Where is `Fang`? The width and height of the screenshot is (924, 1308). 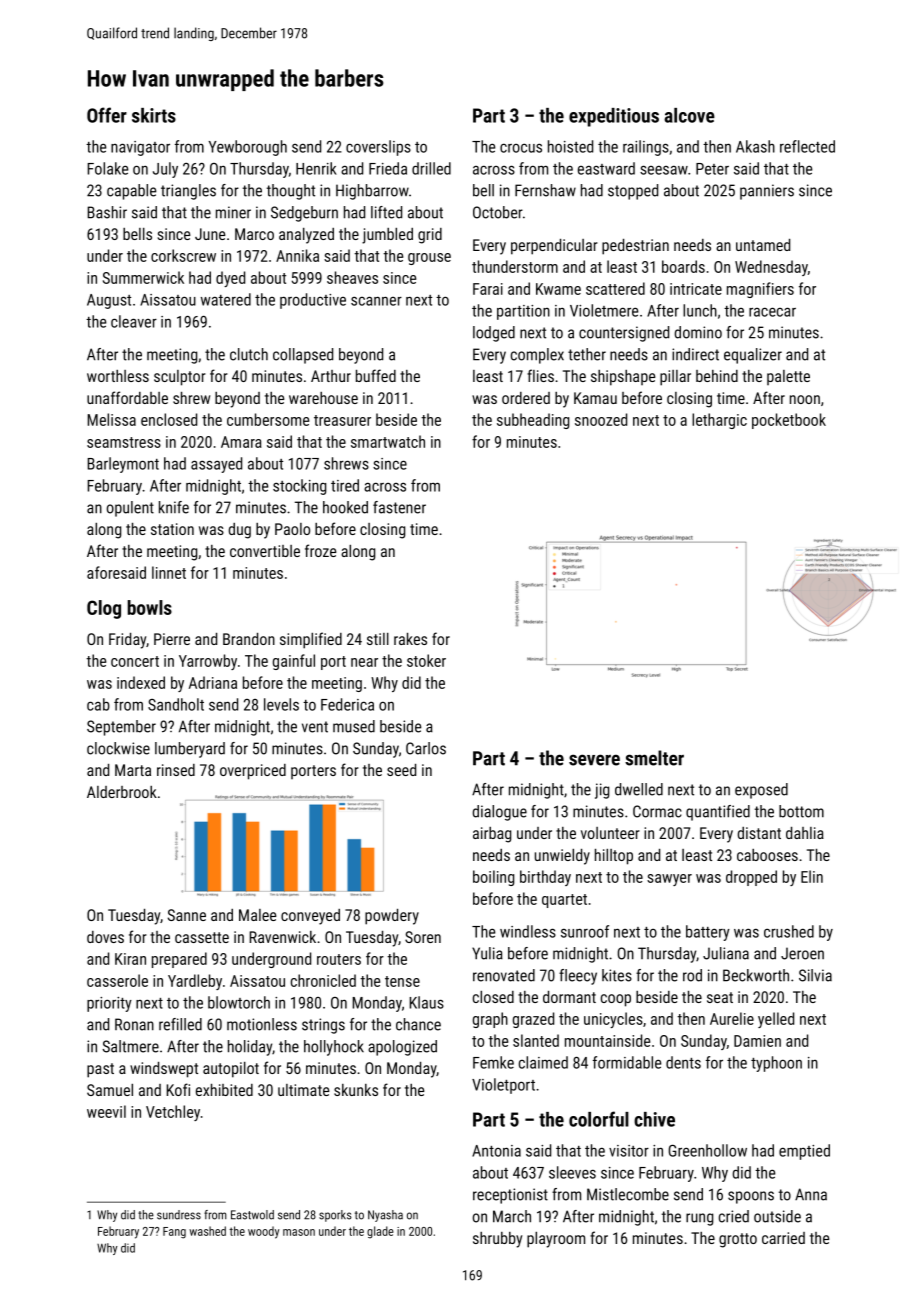 Fang is located at coordinates (174, 1233).
